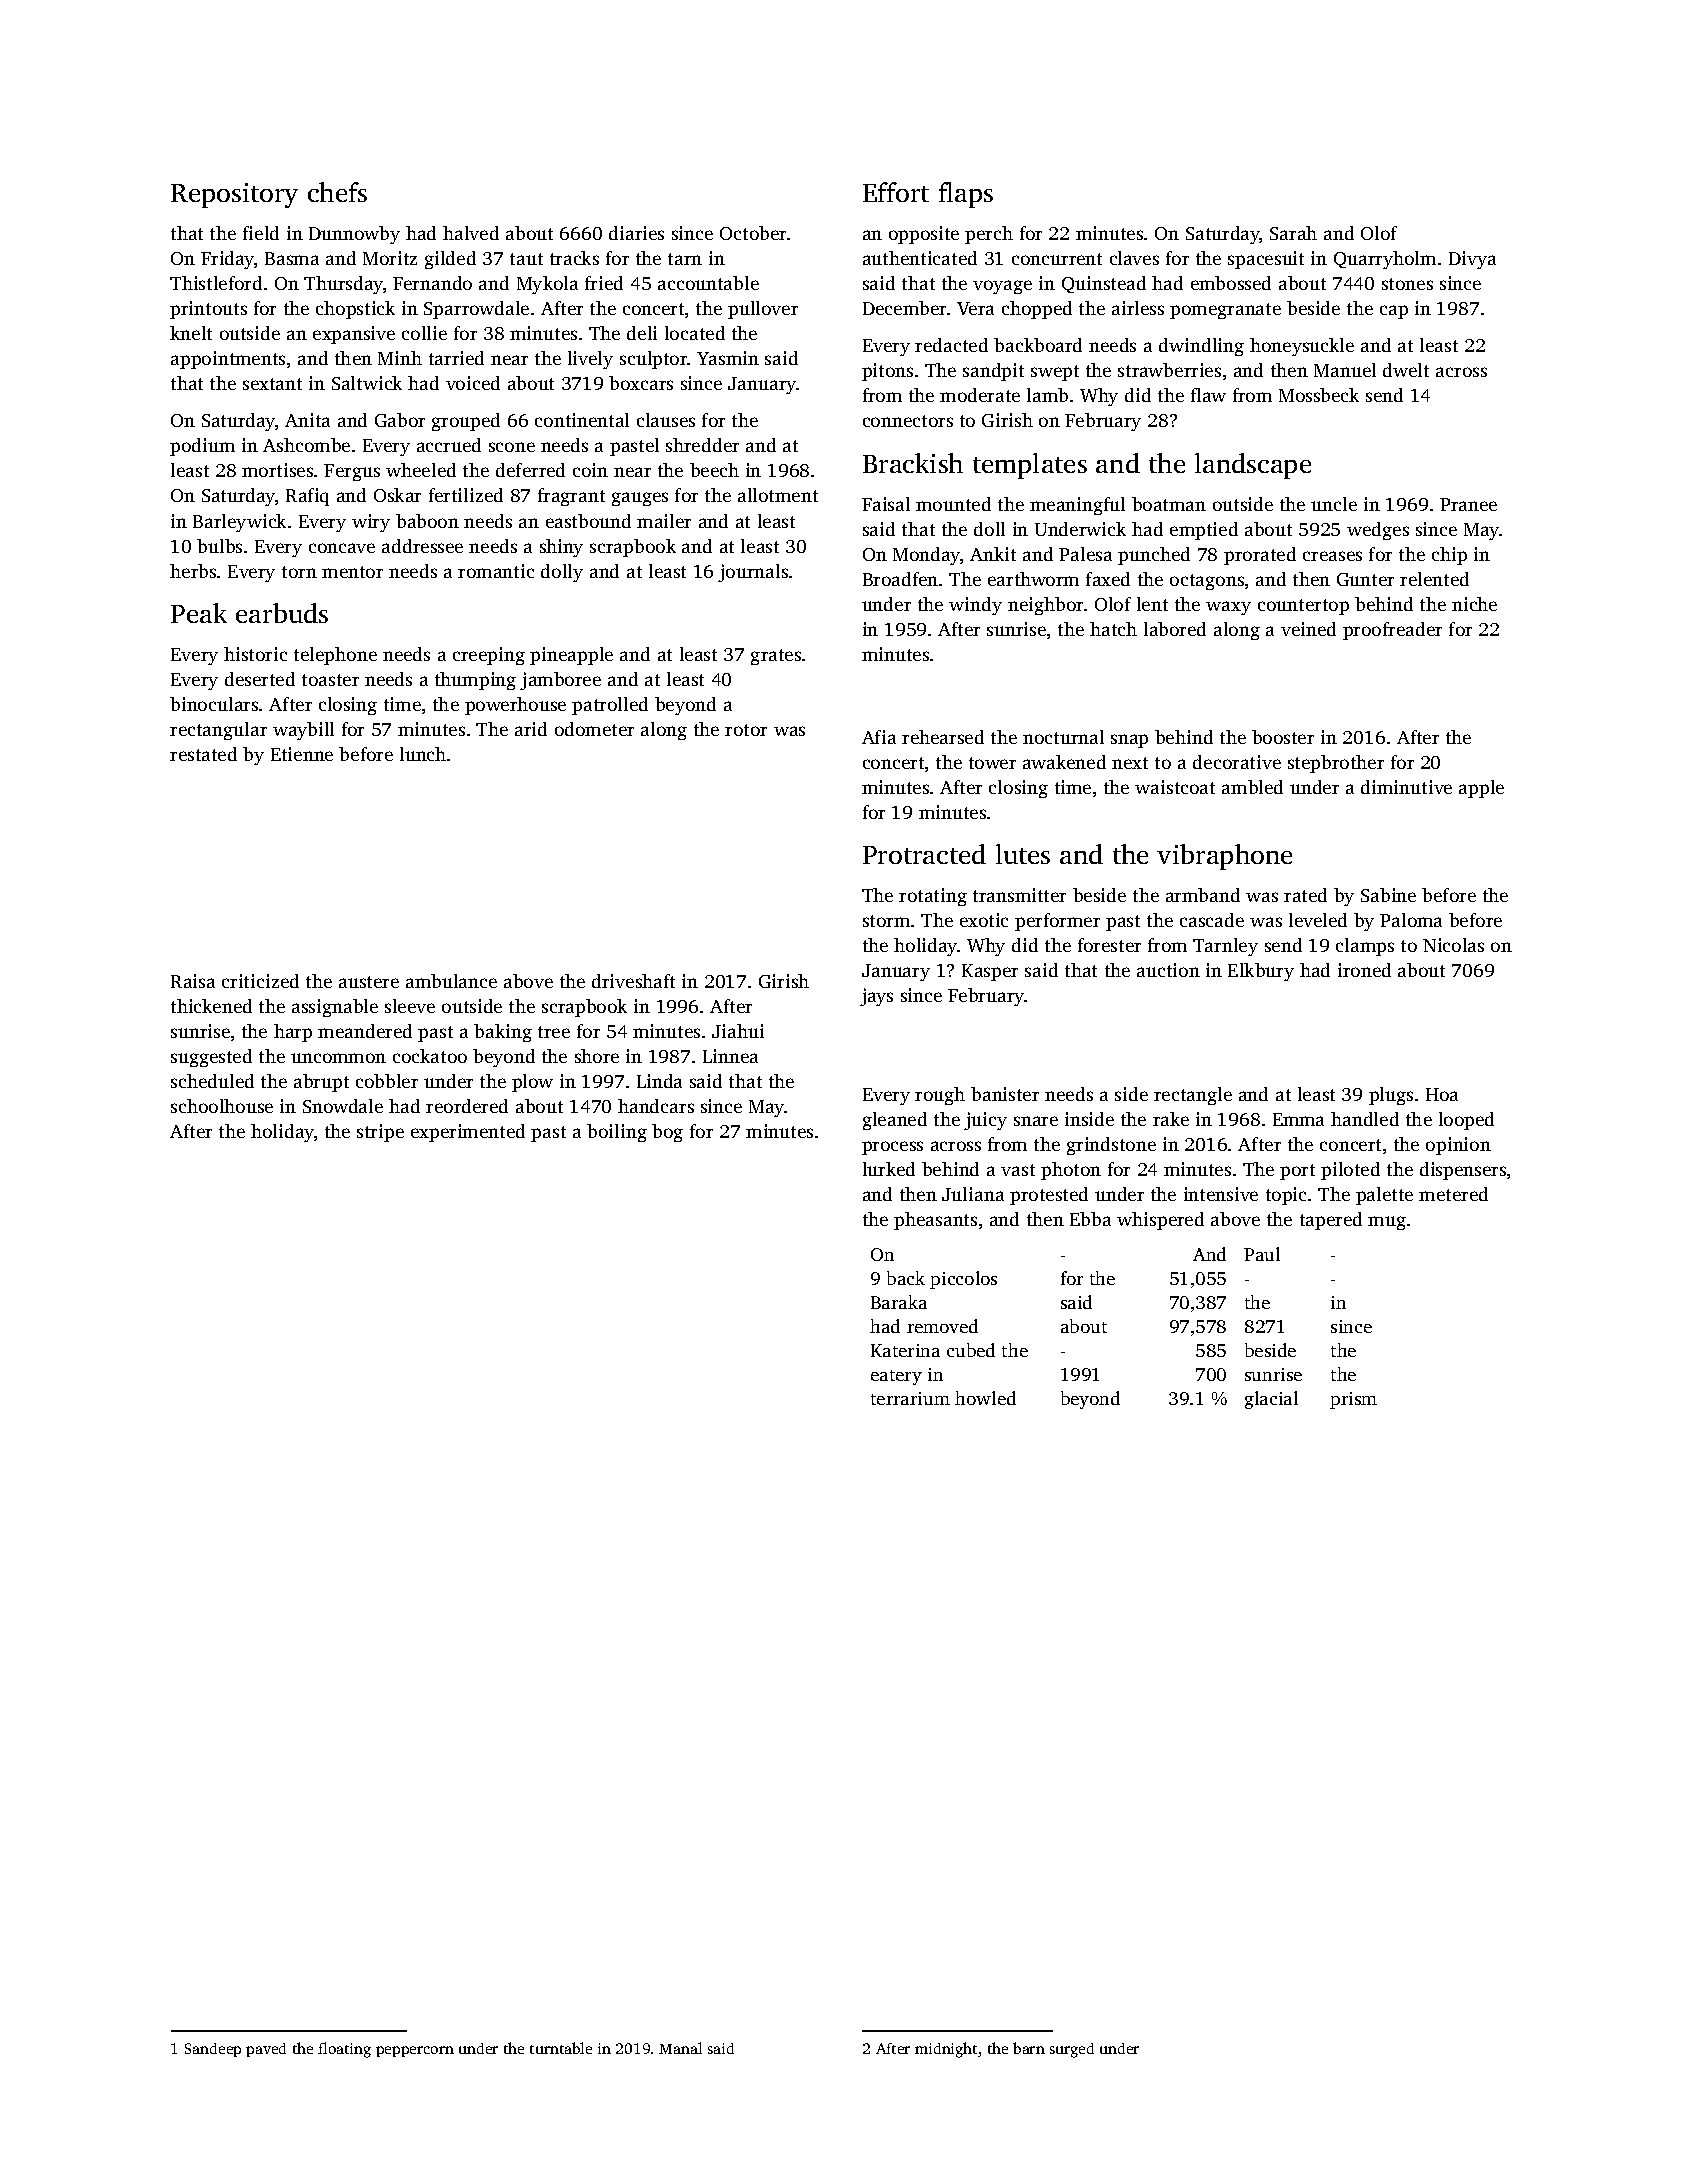 This screenshot has height=2178, width=1683. I want to click on Vera, so click(975, 308).
